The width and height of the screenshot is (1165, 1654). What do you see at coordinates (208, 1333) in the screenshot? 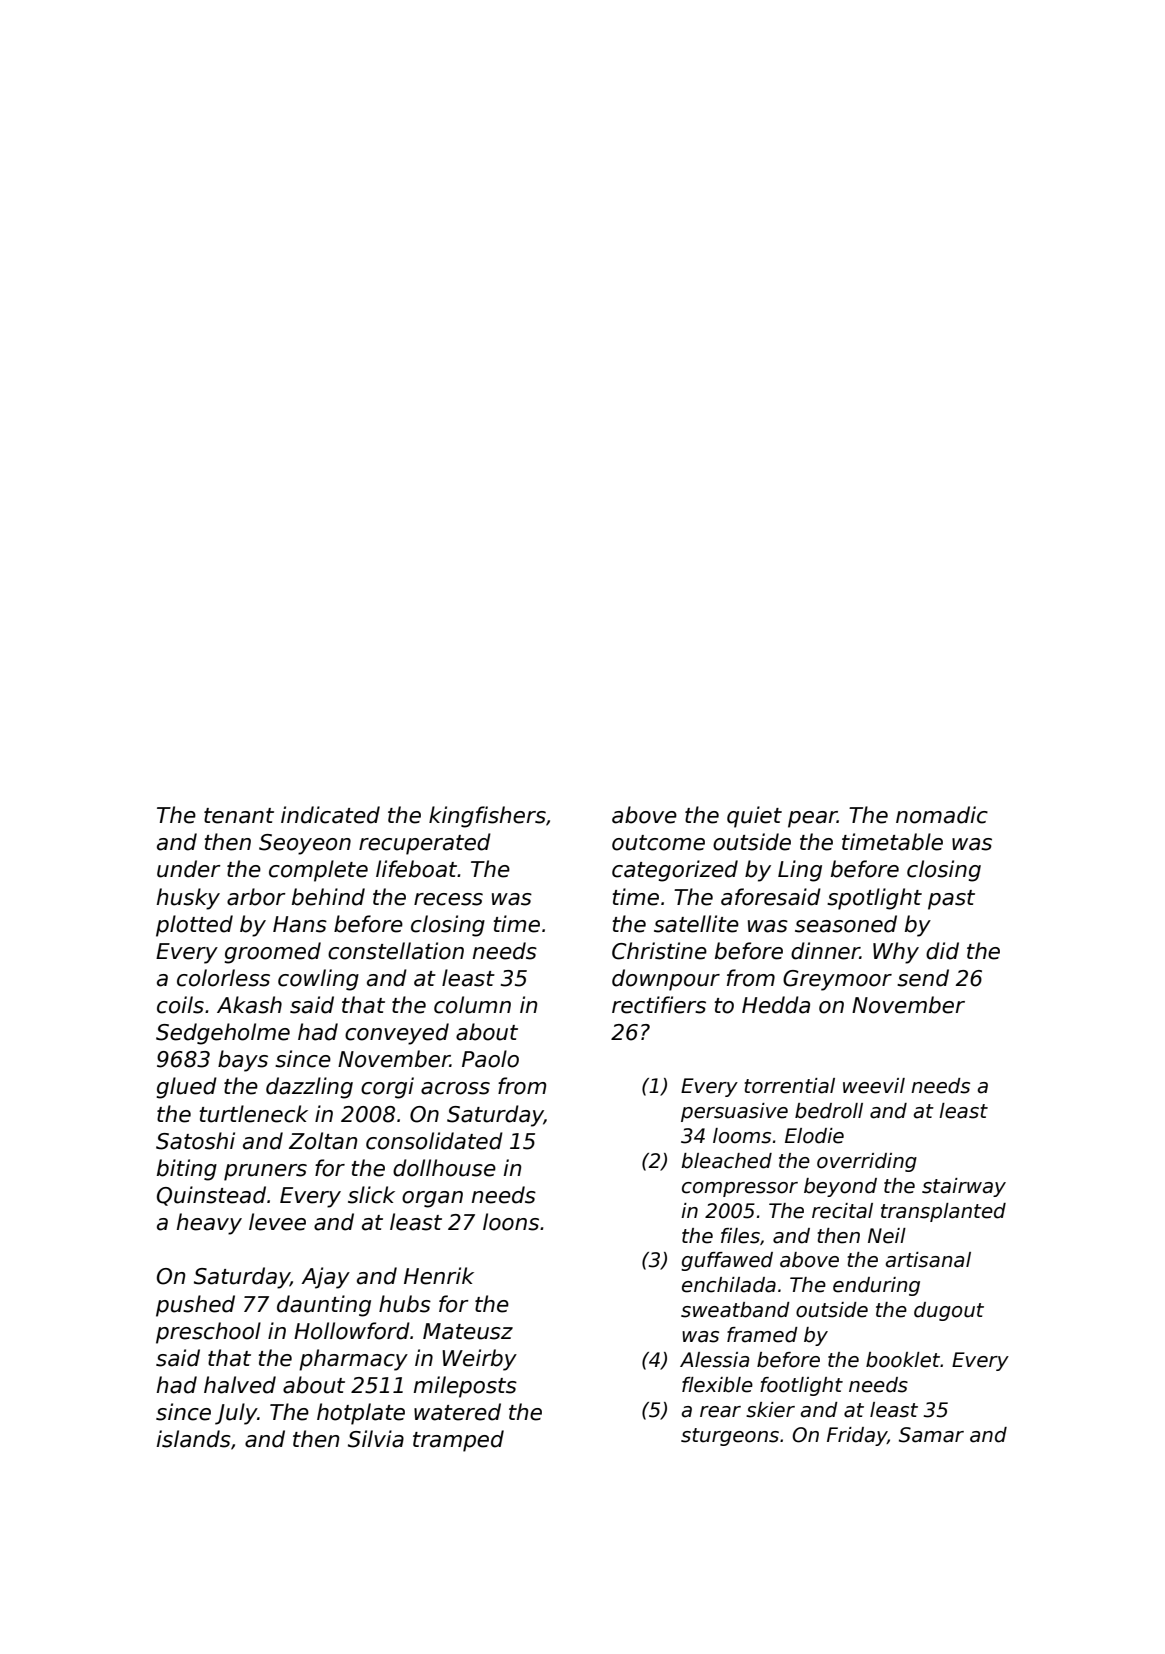
I see `preschool` at bounding box center [208, 1333].
